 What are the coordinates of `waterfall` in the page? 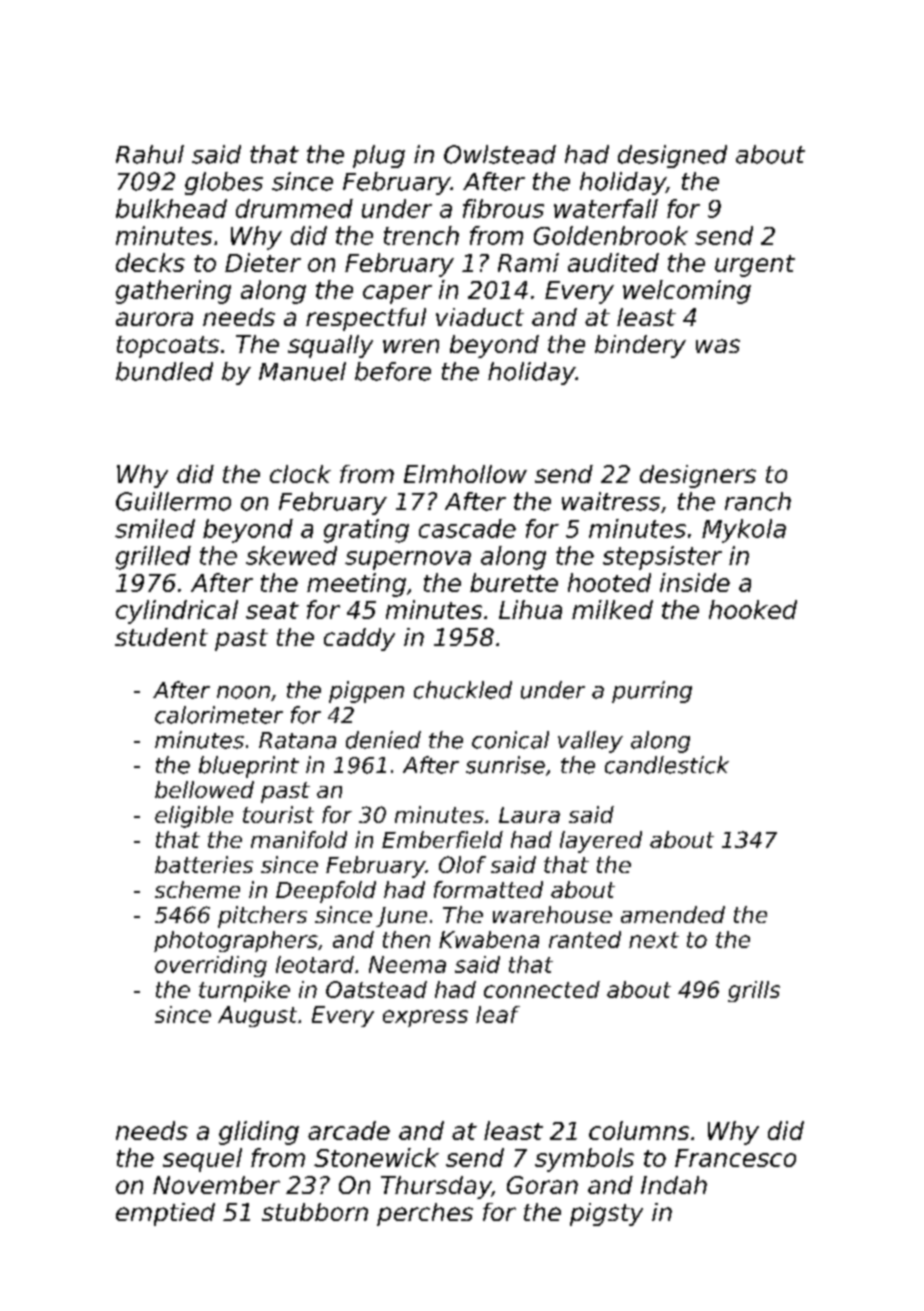 It's located at (606, 208).
